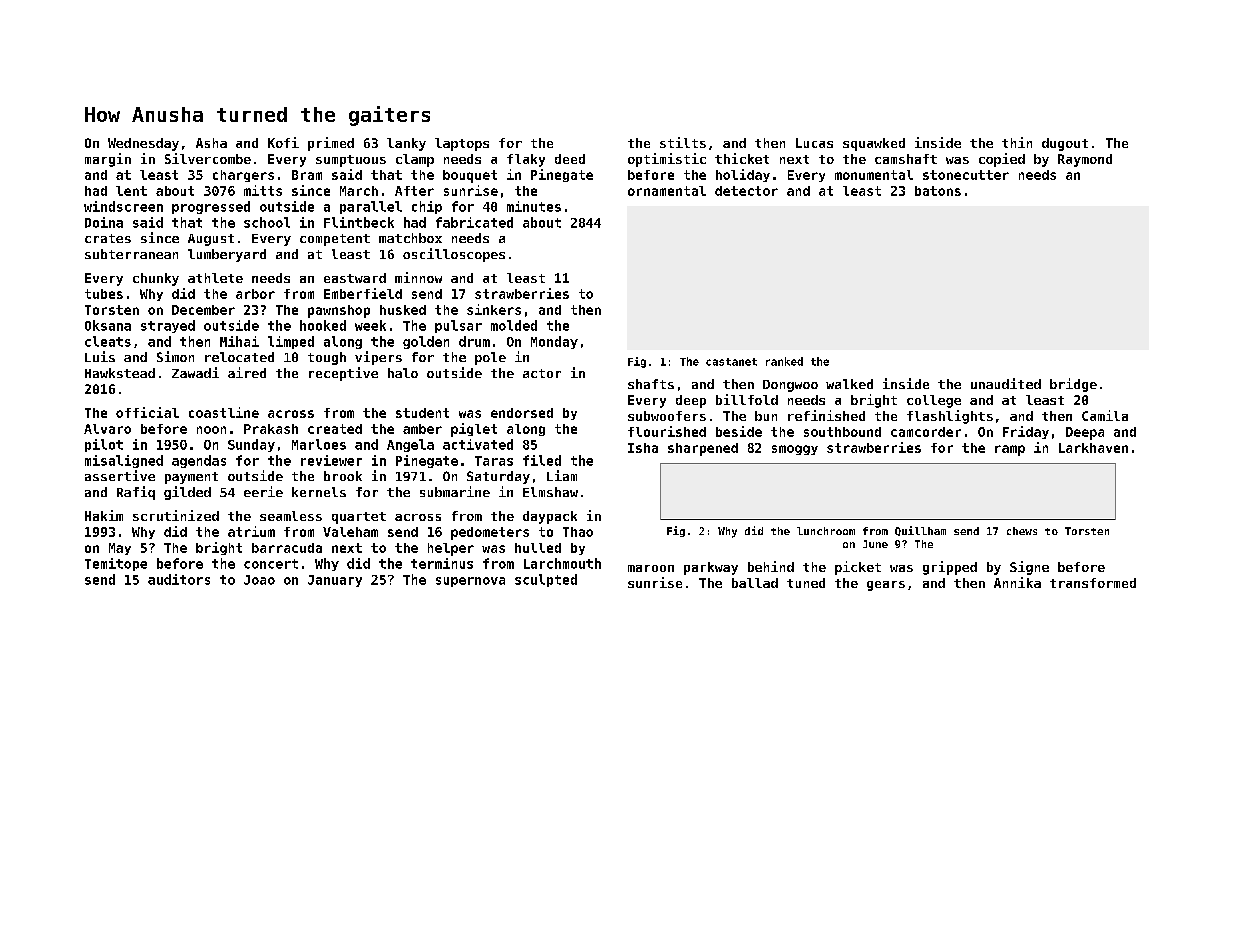 The image size is (1233, 952). Describe the element at coordinates (874, 144) in the screenshot. I see `squawked` at that location.
